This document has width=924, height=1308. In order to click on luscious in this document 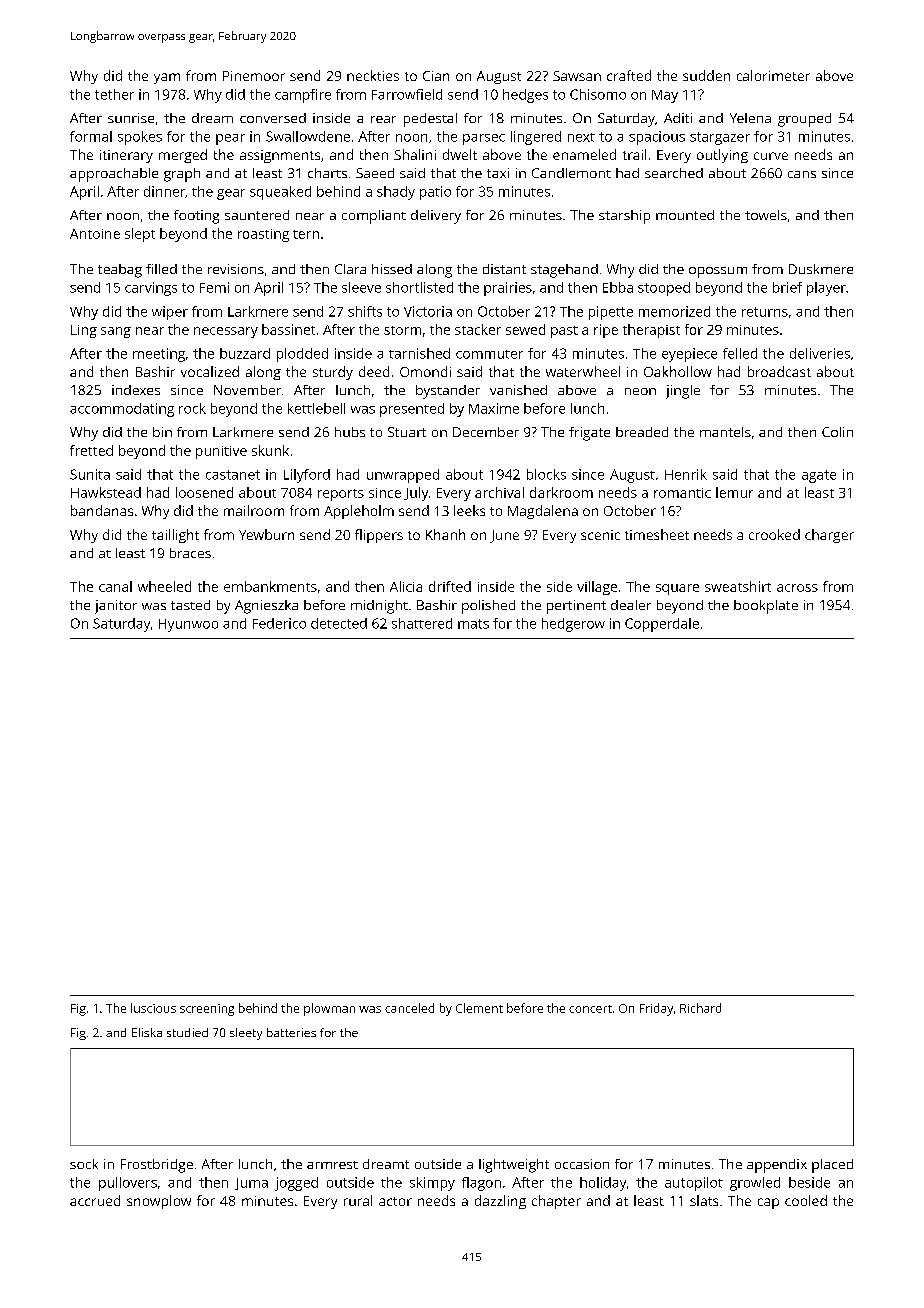, I will do `click(153, 1008)`.
